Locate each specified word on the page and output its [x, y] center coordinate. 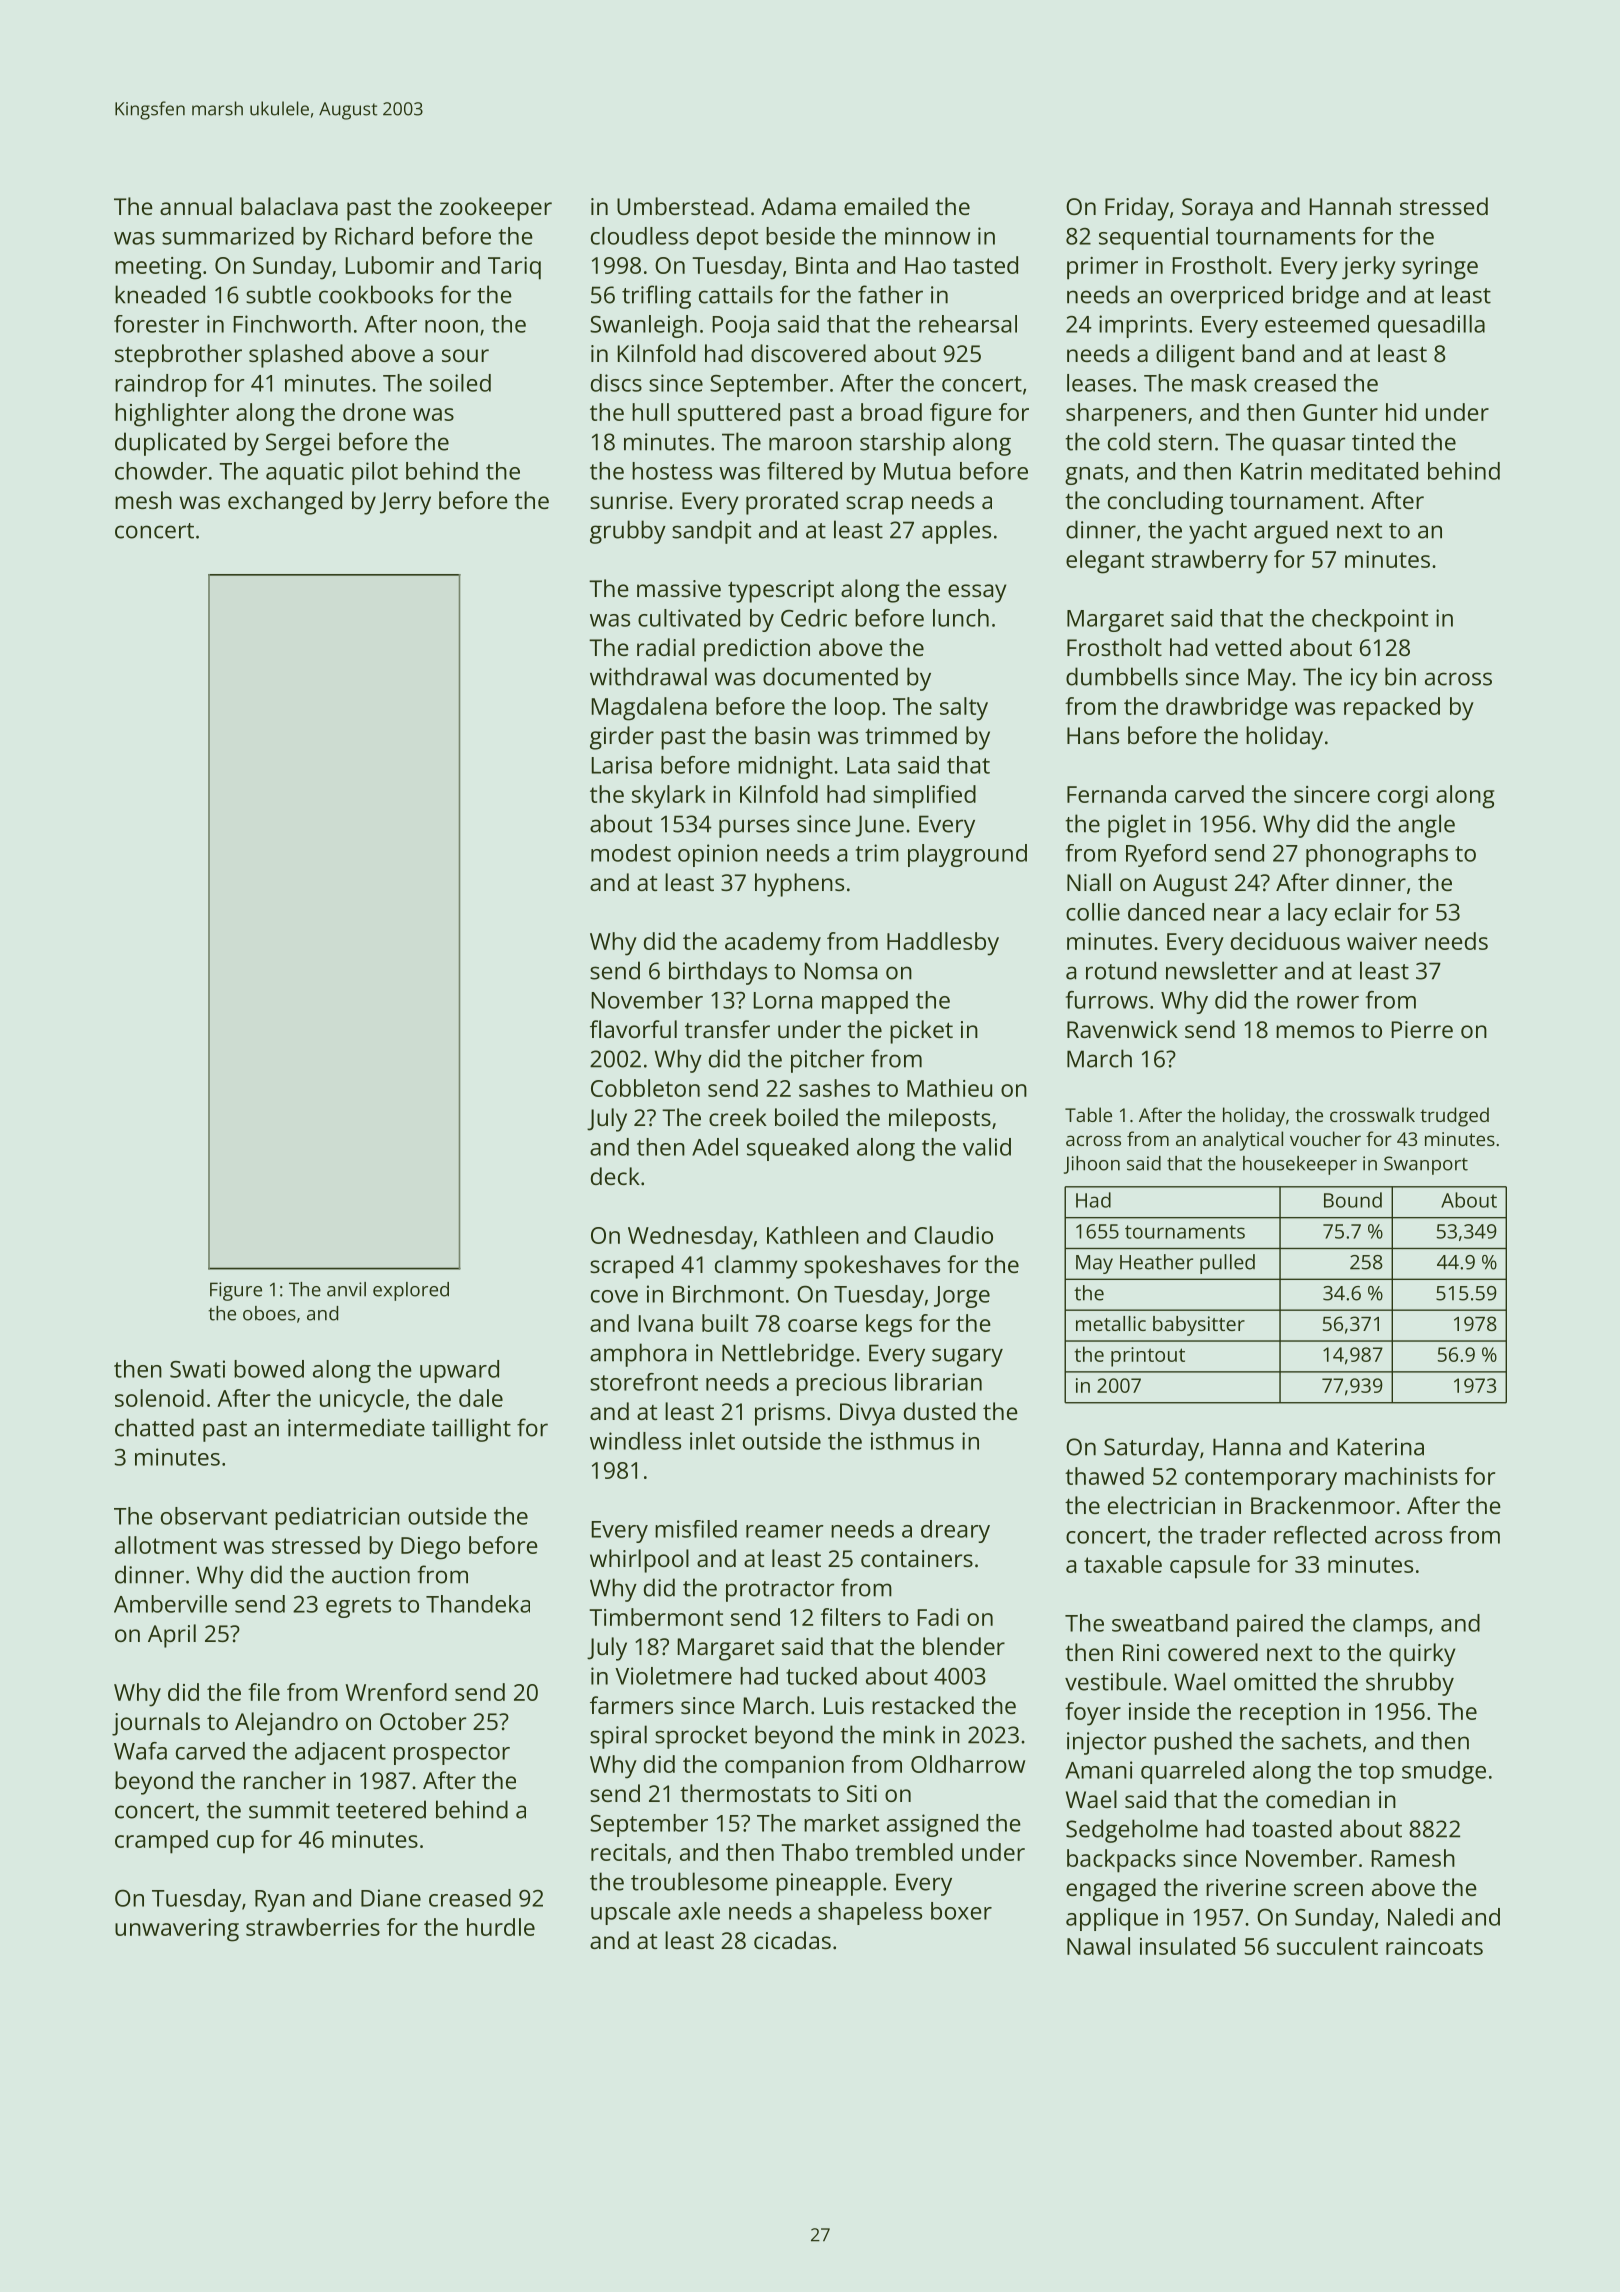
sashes [834, 1088]
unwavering [177, 1930]
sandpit [711, 532]
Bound [1353, 1200]
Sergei [298, 444]
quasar [1308, 446]
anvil [346, 1289]
